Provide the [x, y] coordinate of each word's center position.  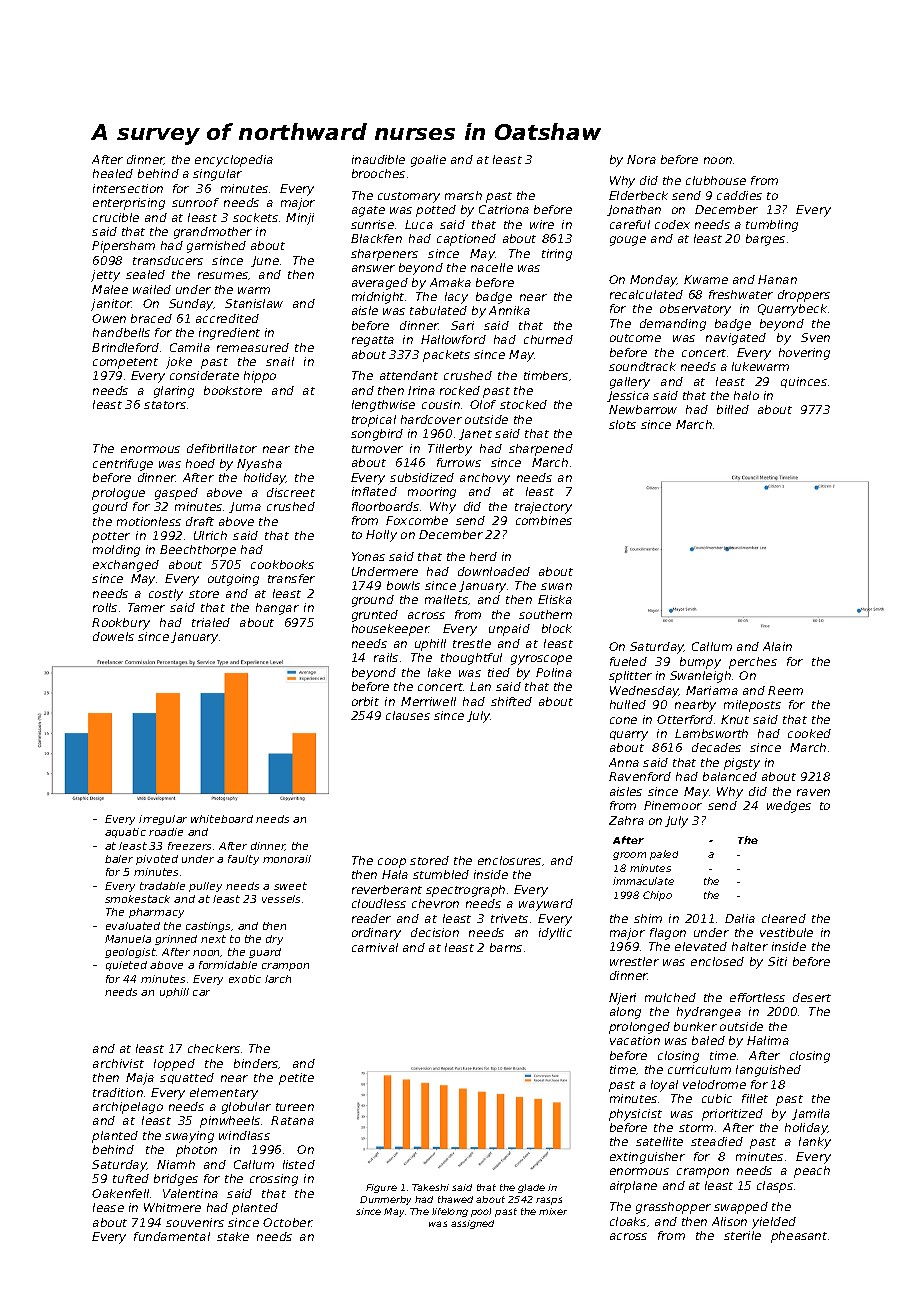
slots [622, 424]
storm [696, 1128]
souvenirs [195, 1222]
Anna [624, 762]
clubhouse [716, 180]
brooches [378, 173]
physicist [635, 1115]
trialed [211, 622]
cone [623, 720]
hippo [260, 377]
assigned [472, 1224]
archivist [118, 1063]
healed [113, 173]
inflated [374, 491]
